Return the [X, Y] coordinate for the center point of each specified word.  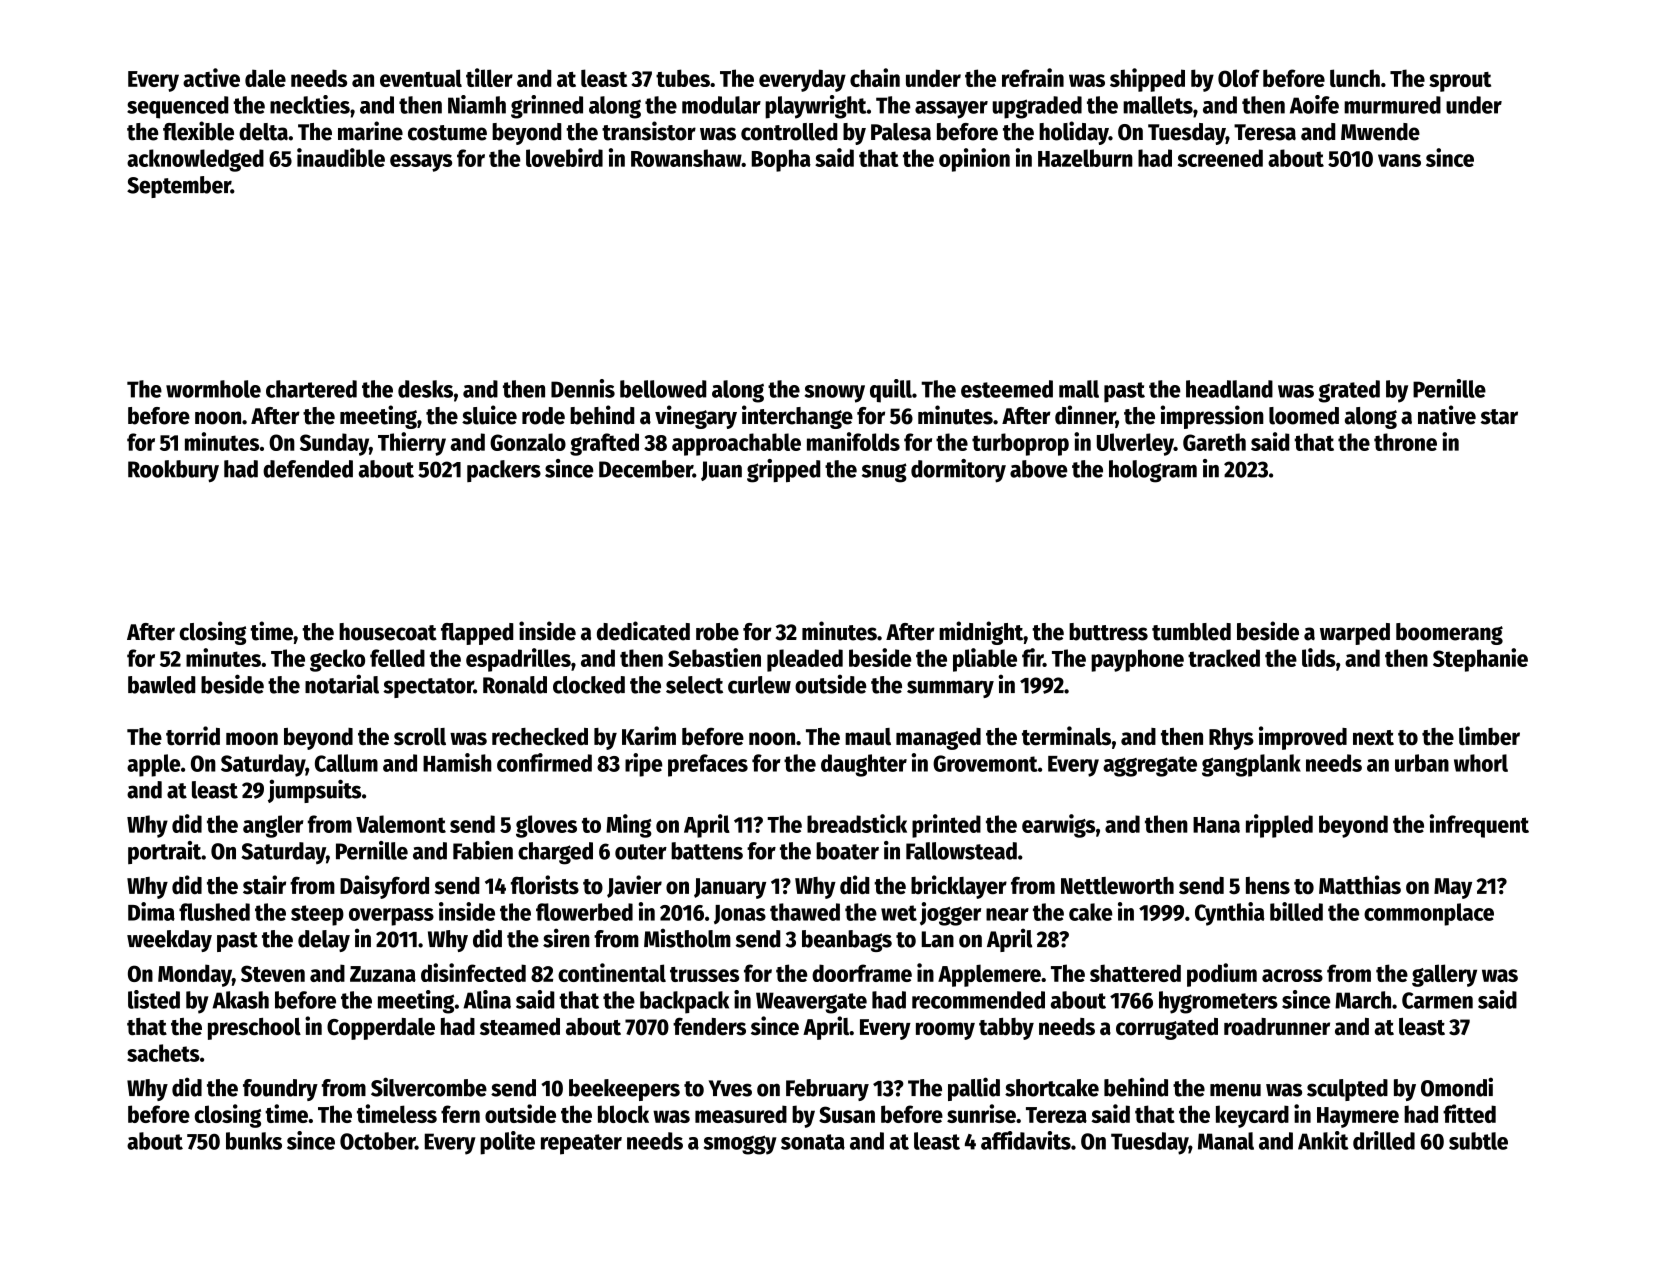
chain [875, 77]
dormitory [958, 471]
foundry [280, 1090]
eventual [421, 78]
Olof [1239, 78]
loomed [1304, 416]
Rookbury [173, 471]
